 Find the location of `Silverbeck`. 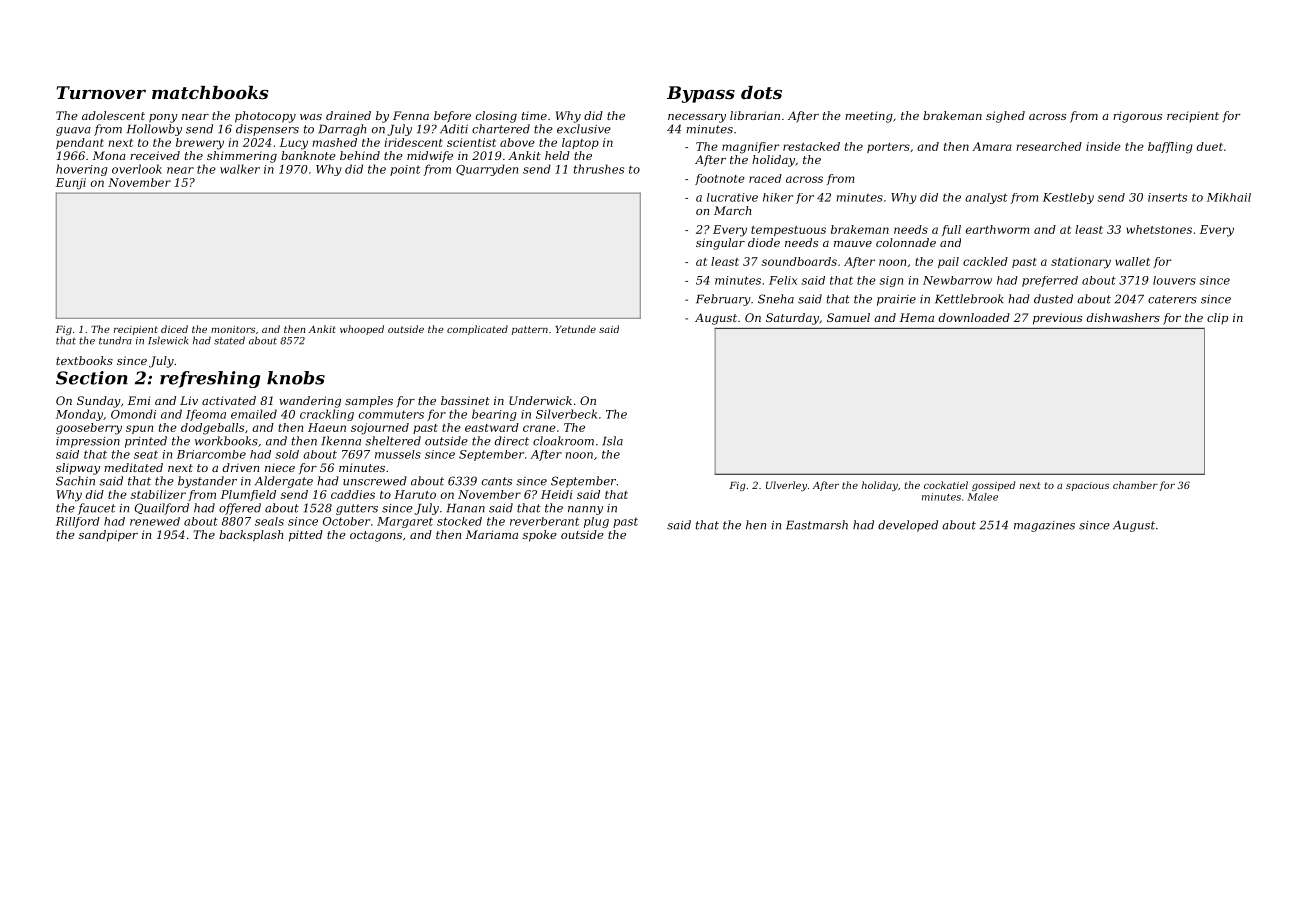

Silverbeck is located at coordinates (566, 414).
